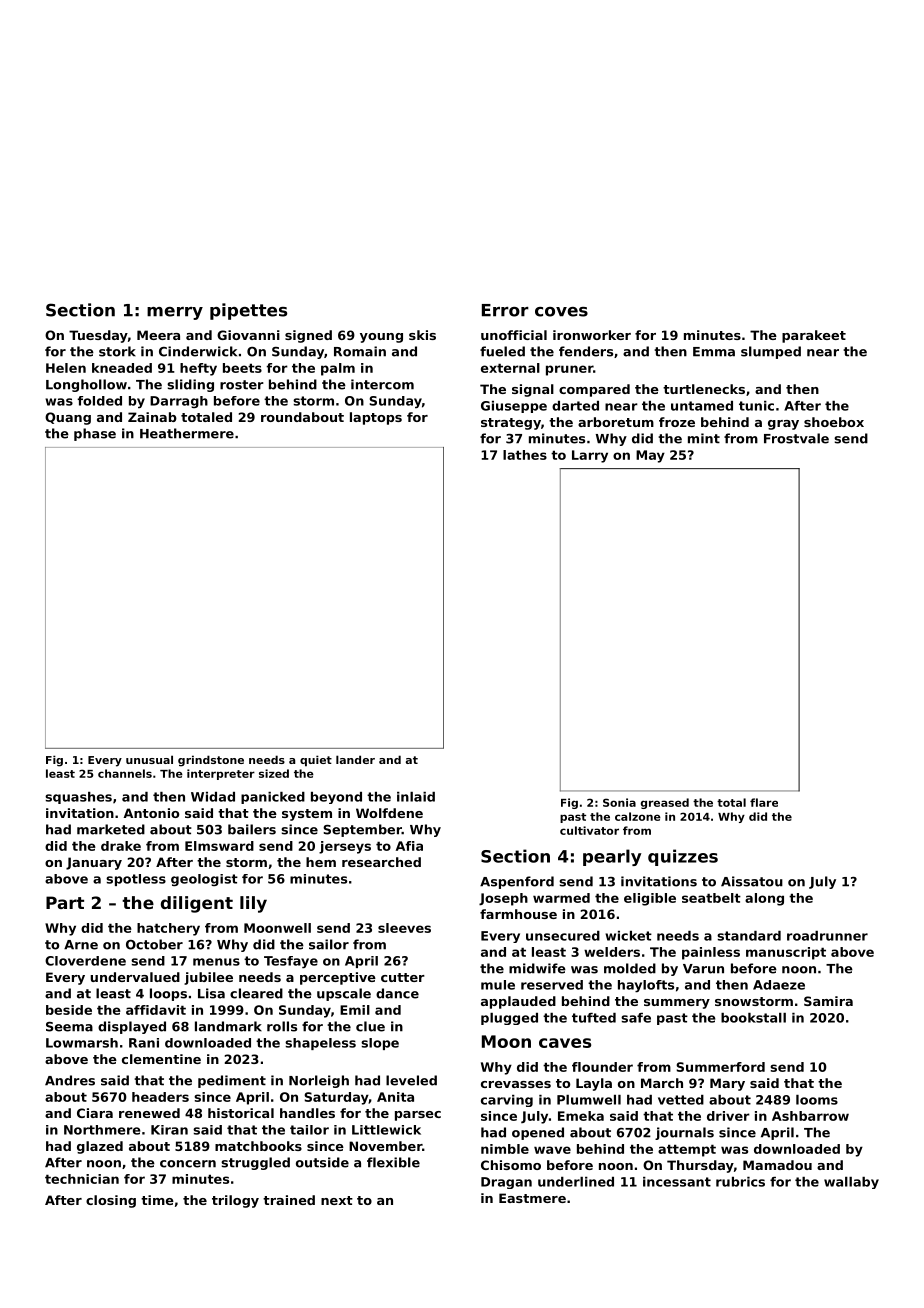 The height and width of the image is (1308, 924). Describe the element at coordinates (149, 759) in the image. I see `unusual` at that location.
